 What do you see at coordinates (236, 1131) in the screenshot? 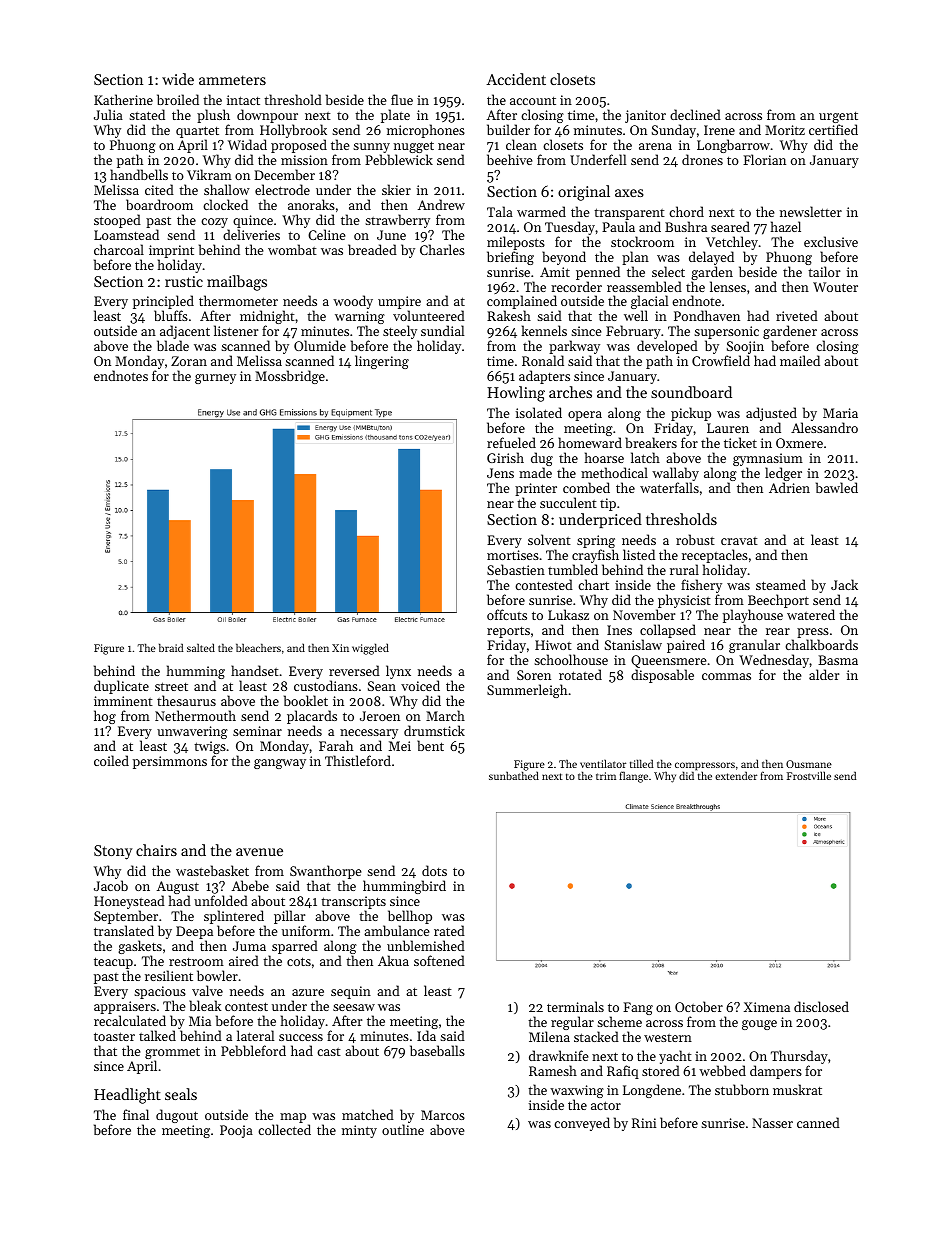
I see `Pooja` at bounding box center [236, 1131].
